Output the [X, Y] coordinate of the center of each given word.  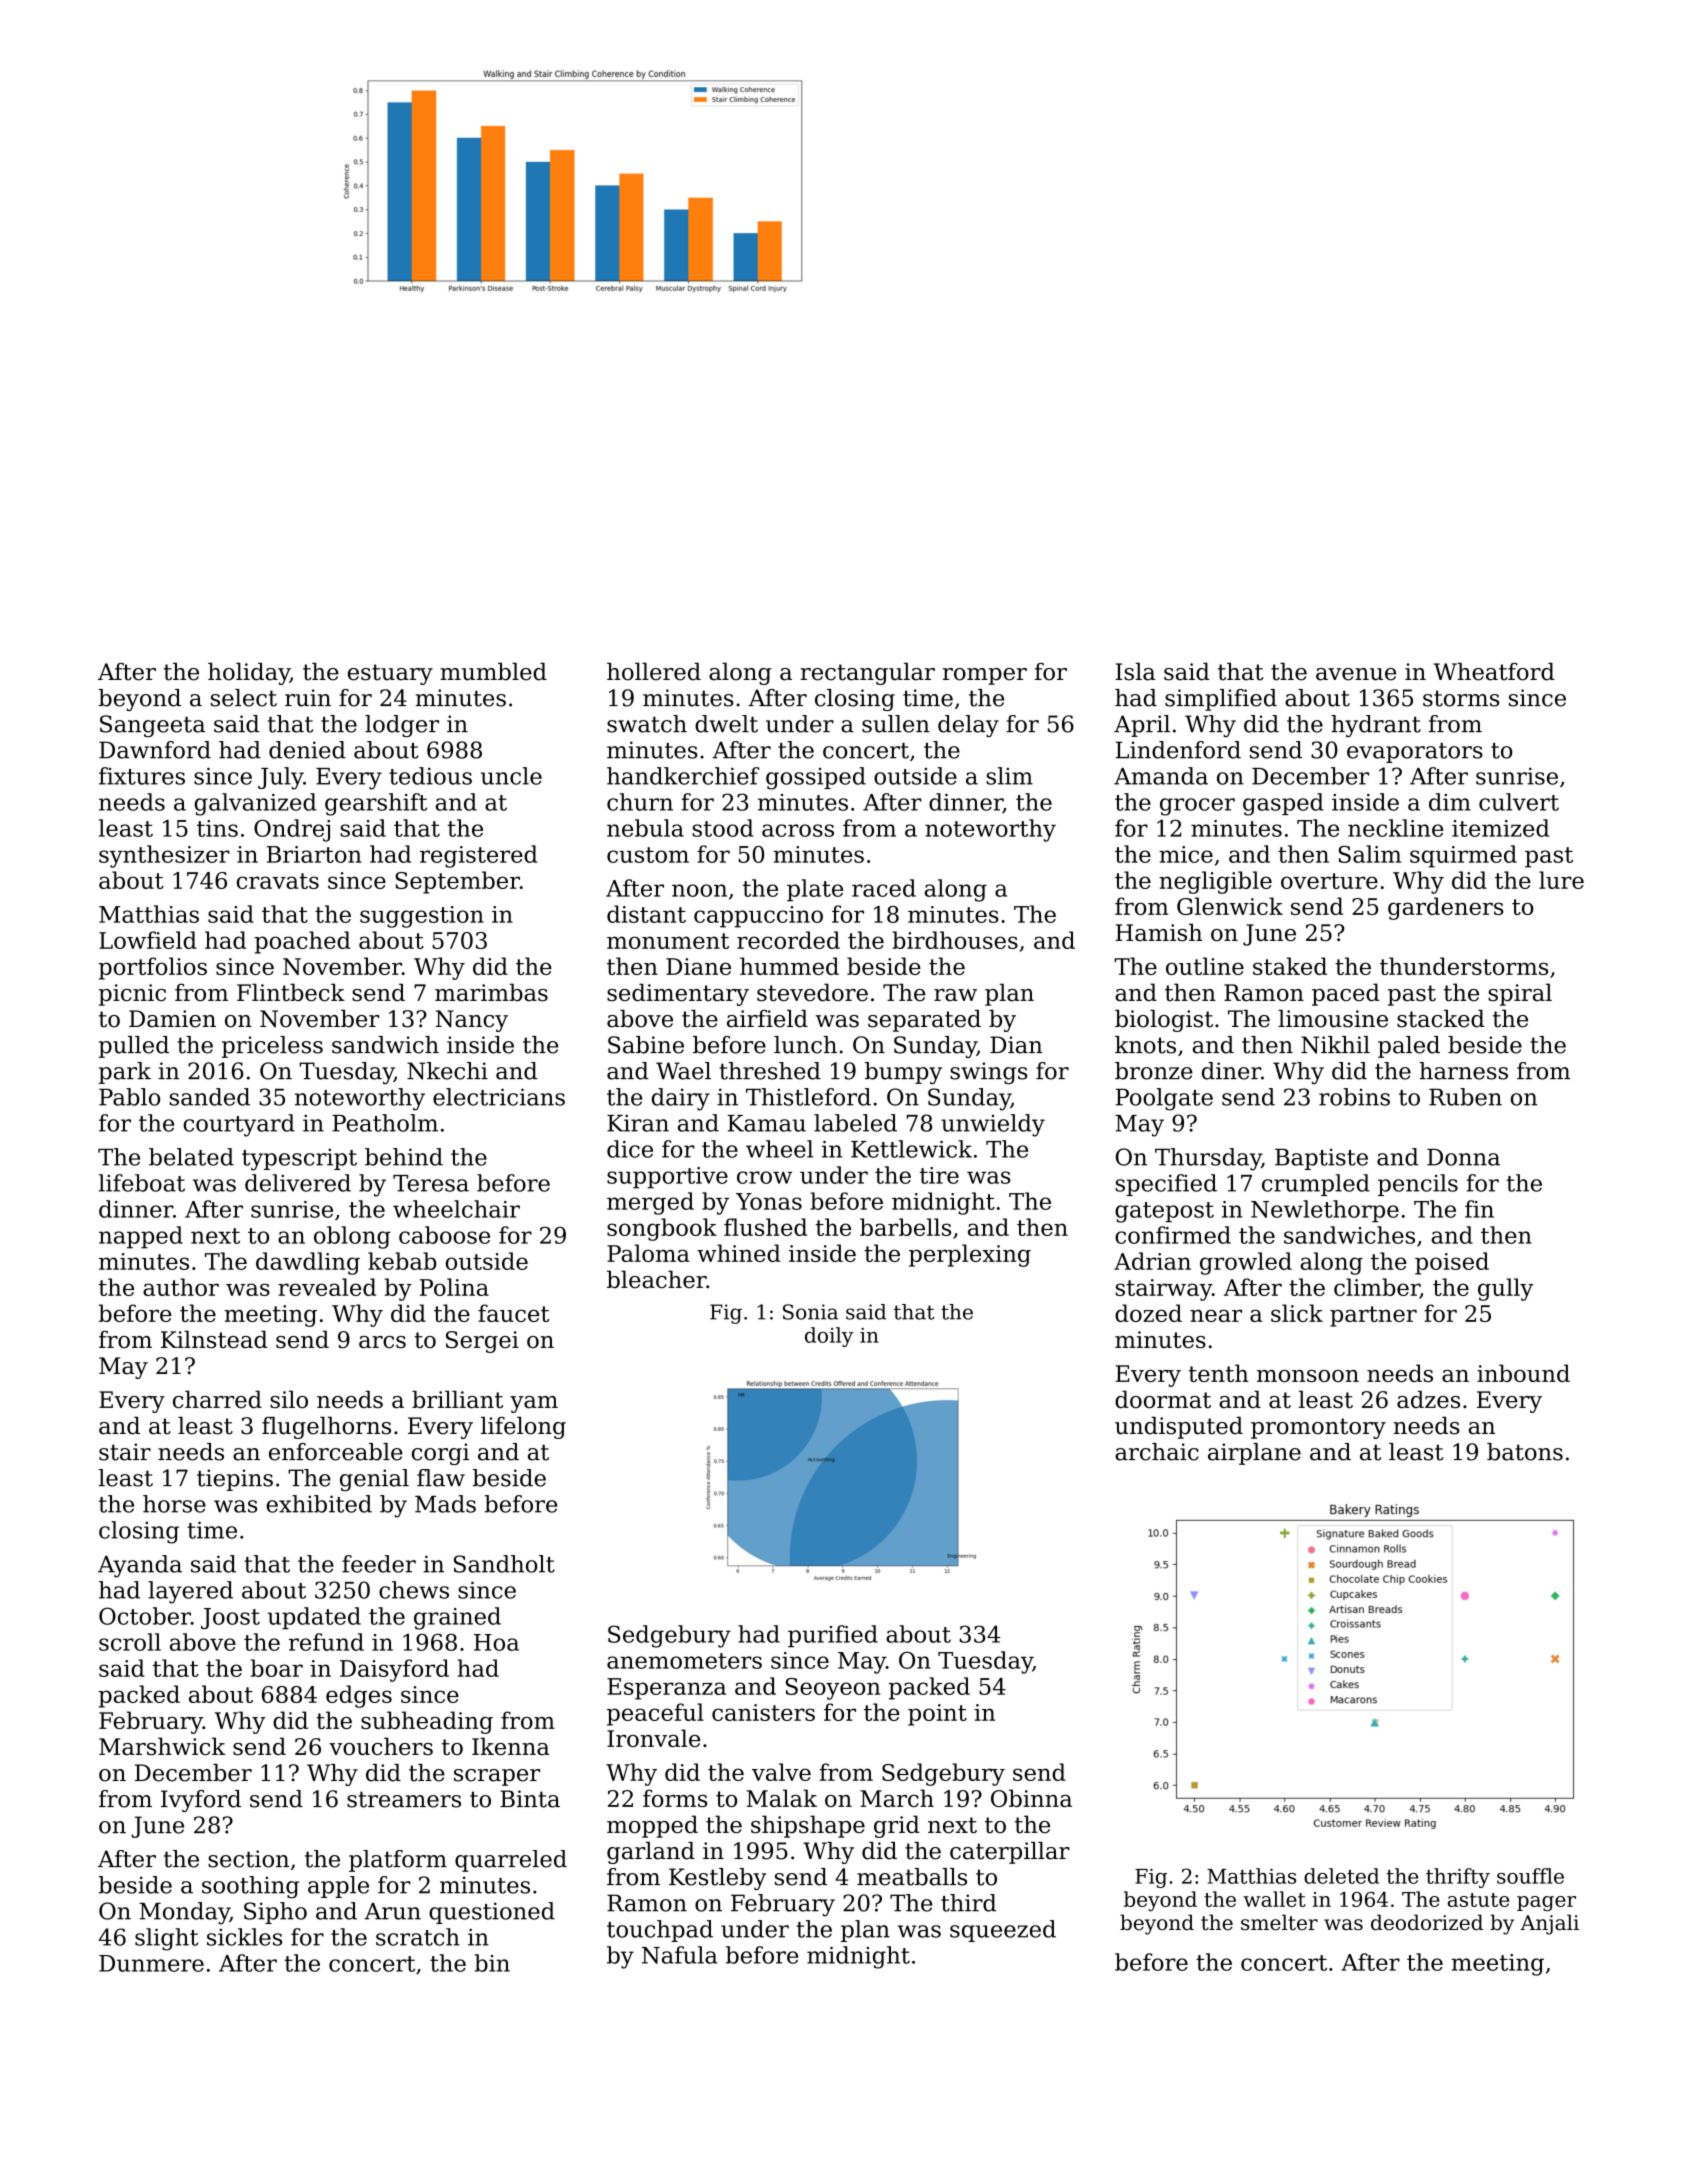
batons [1525, 1452]
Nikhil [1335, 1045]
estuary [390, 674]
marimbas [491, 992]
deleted [1341, 1876]
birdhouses [955, 940]
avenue [1356, 674]
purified [833, 1636]
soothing [250, 1887]
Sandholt [504, 1564]
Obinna [1031, 1798]
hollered [654, 672]
